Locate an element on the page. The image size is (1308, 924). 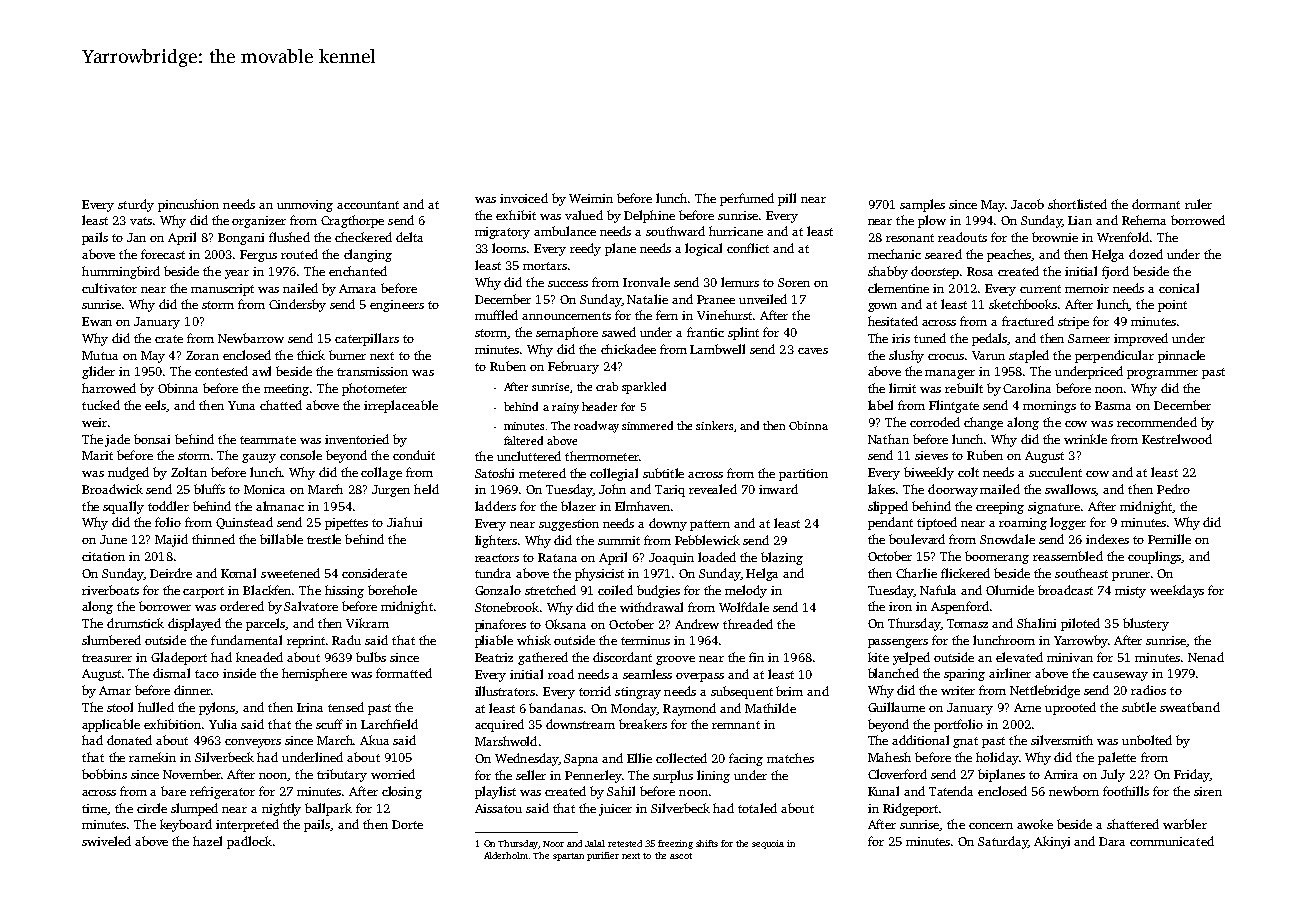
Friday is located at coordinates (1192, 775).
